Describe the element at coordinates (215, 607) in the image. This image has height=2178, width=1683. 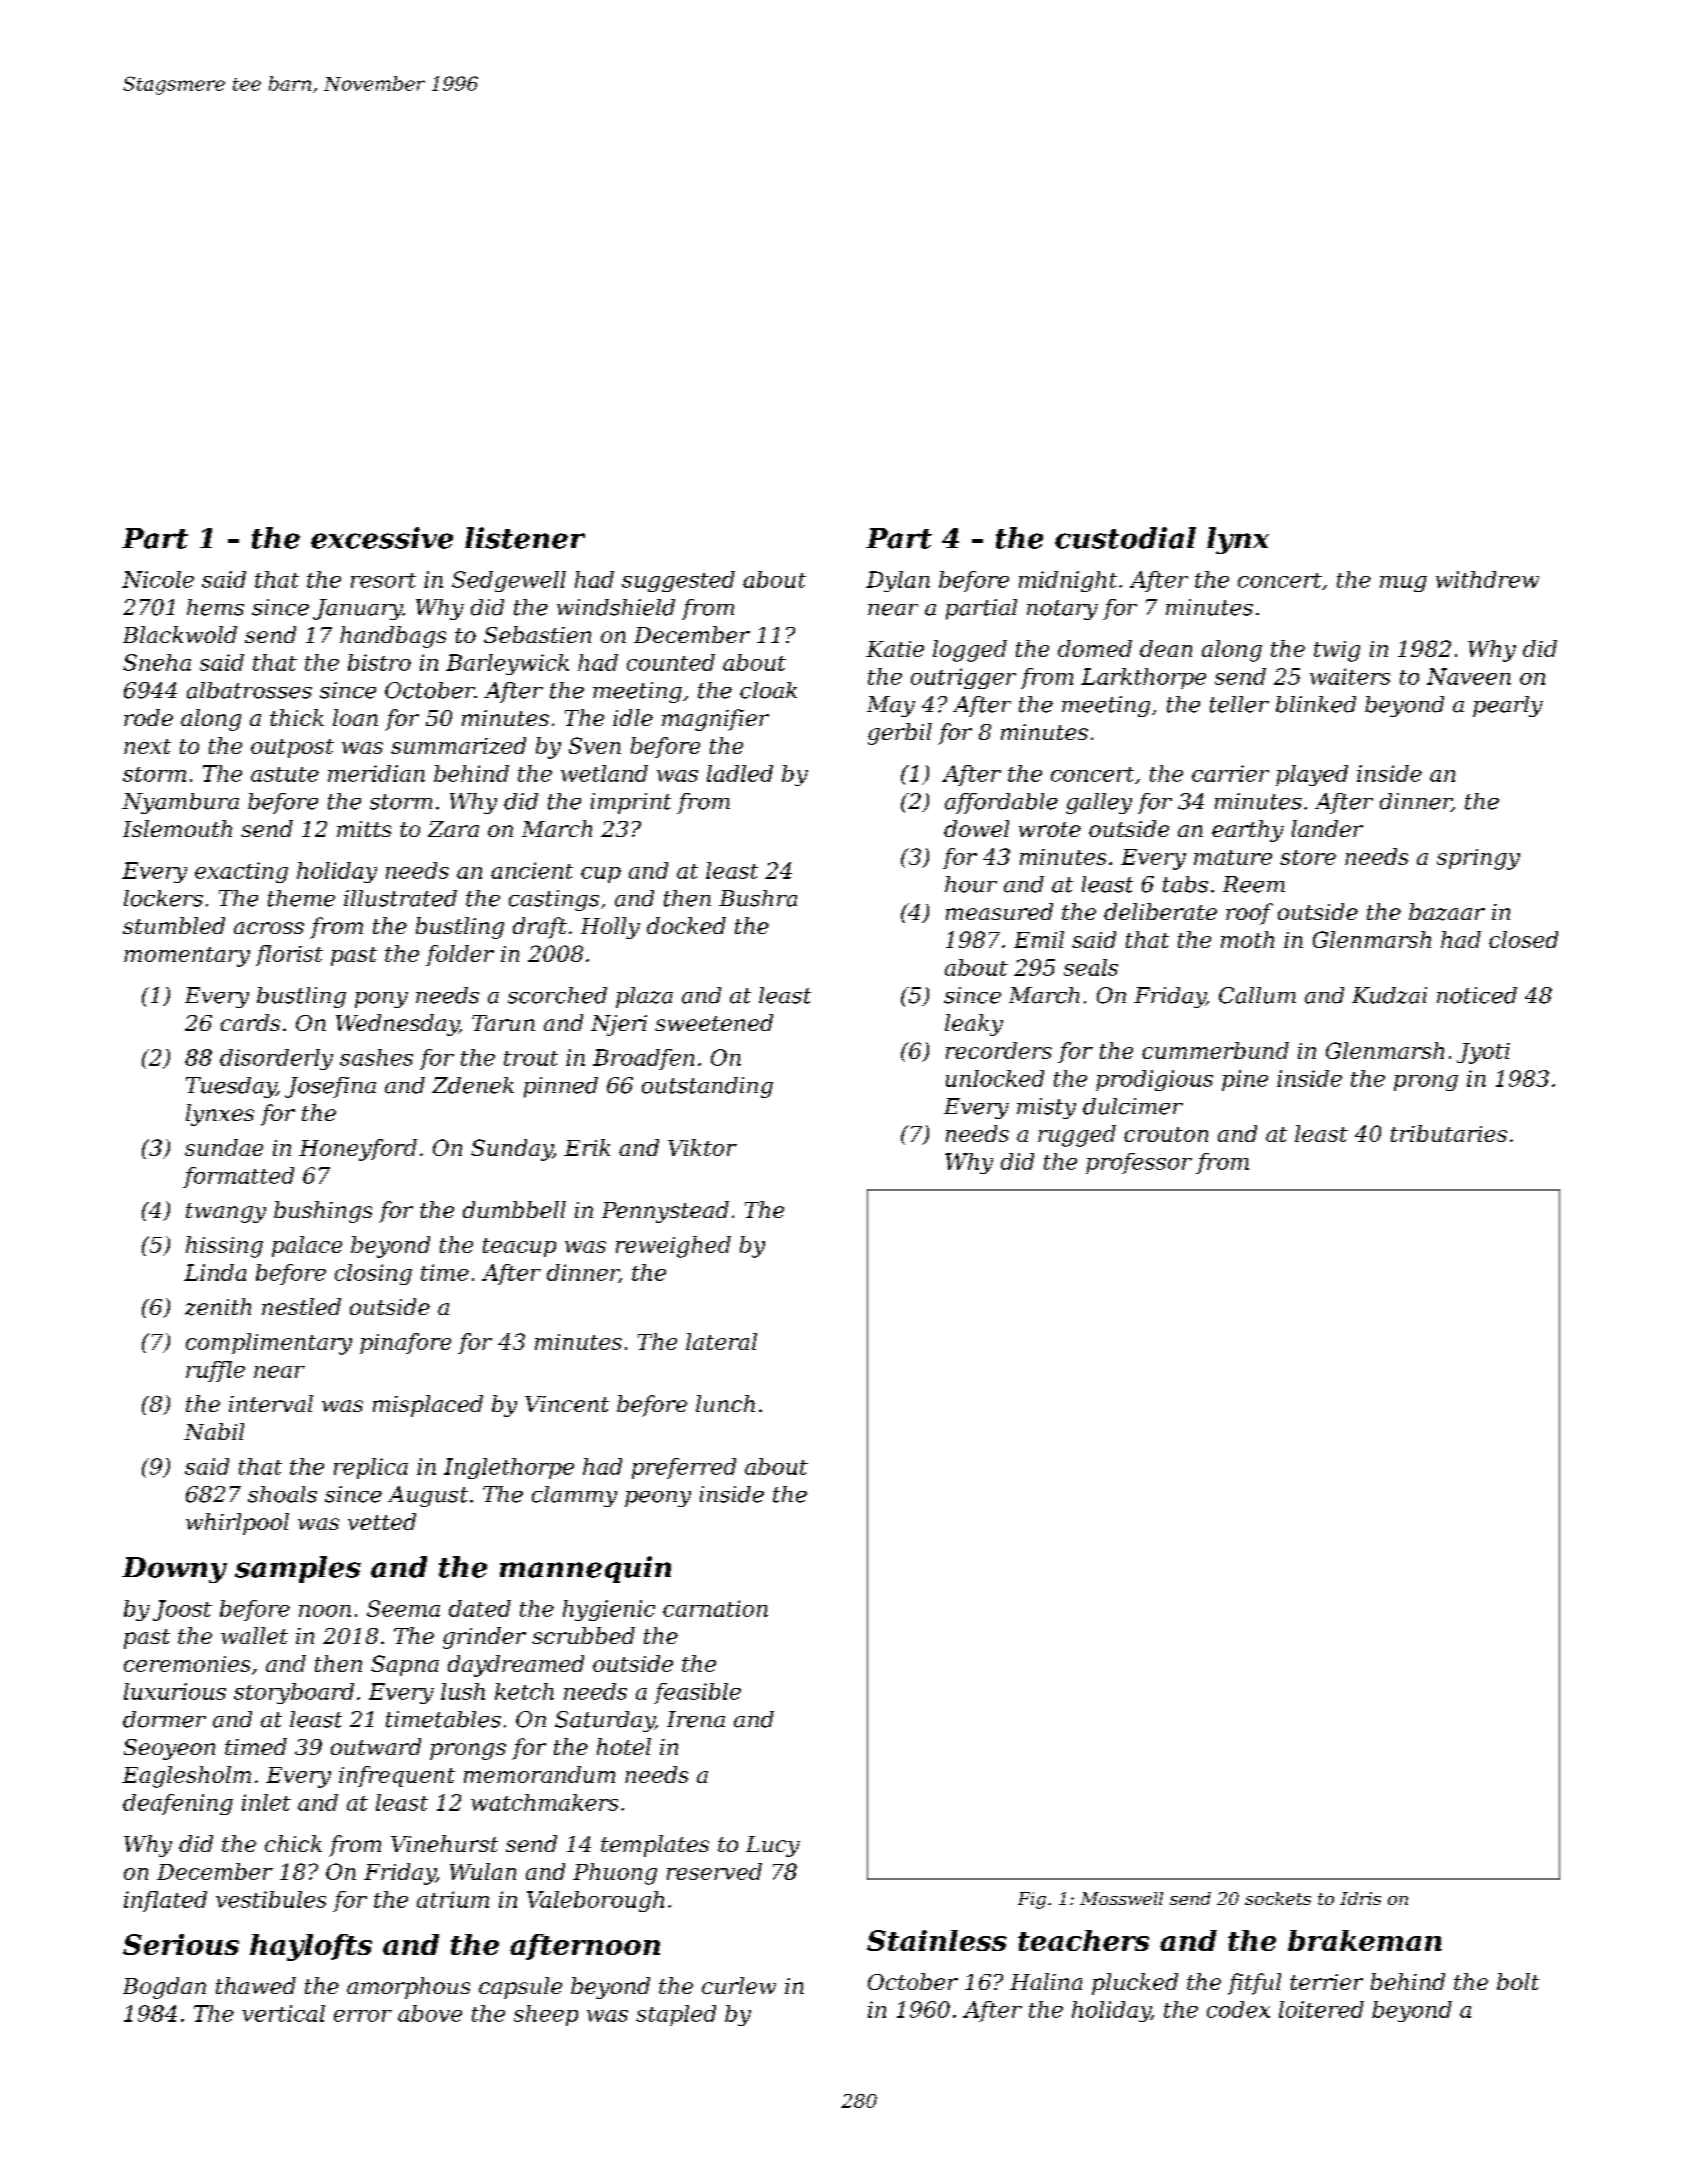
I see `hems` at that location.
